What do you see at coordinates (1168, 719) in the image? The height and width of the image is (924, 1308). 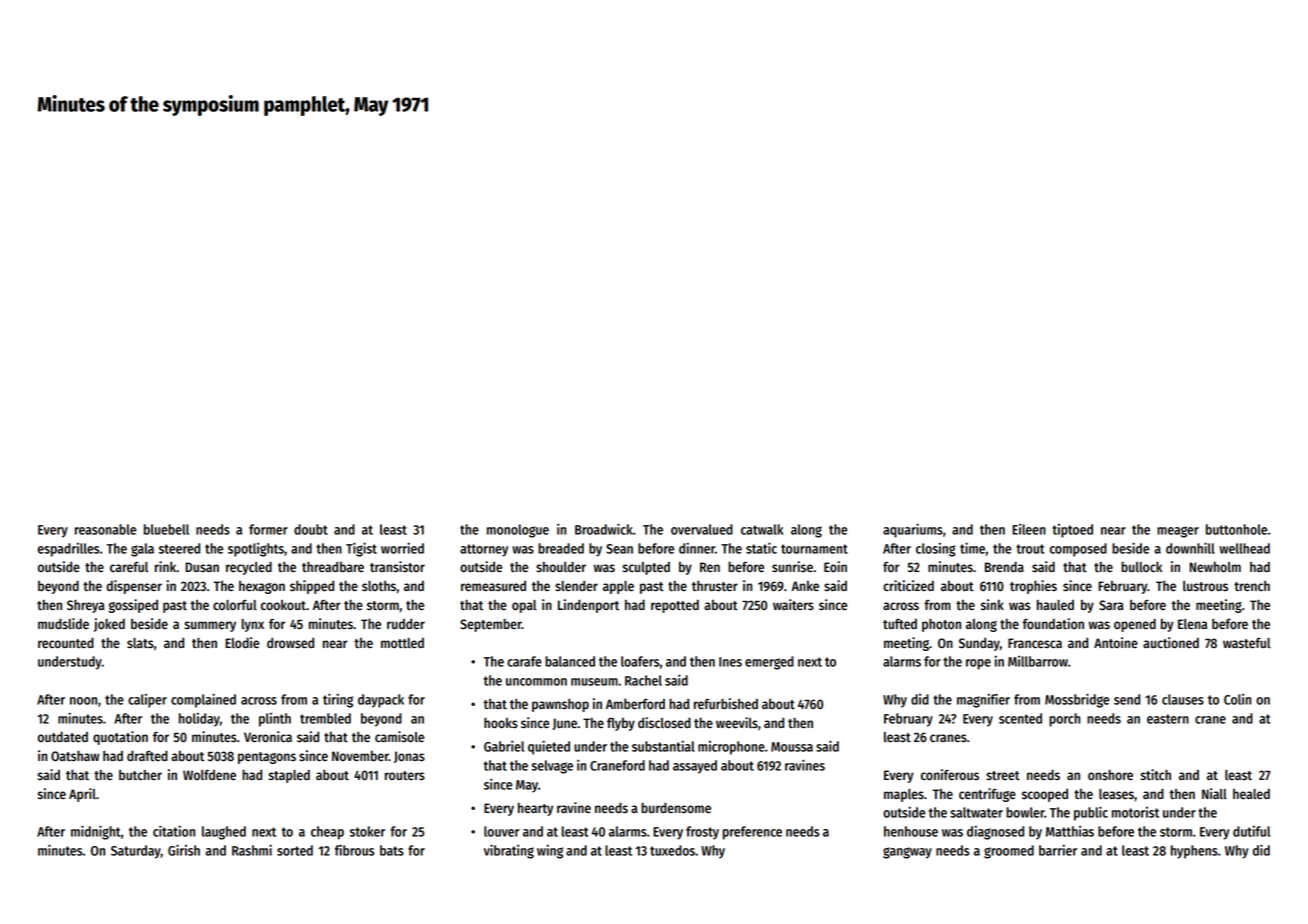 I see `eastern` at bounding box center [1168, 719].
